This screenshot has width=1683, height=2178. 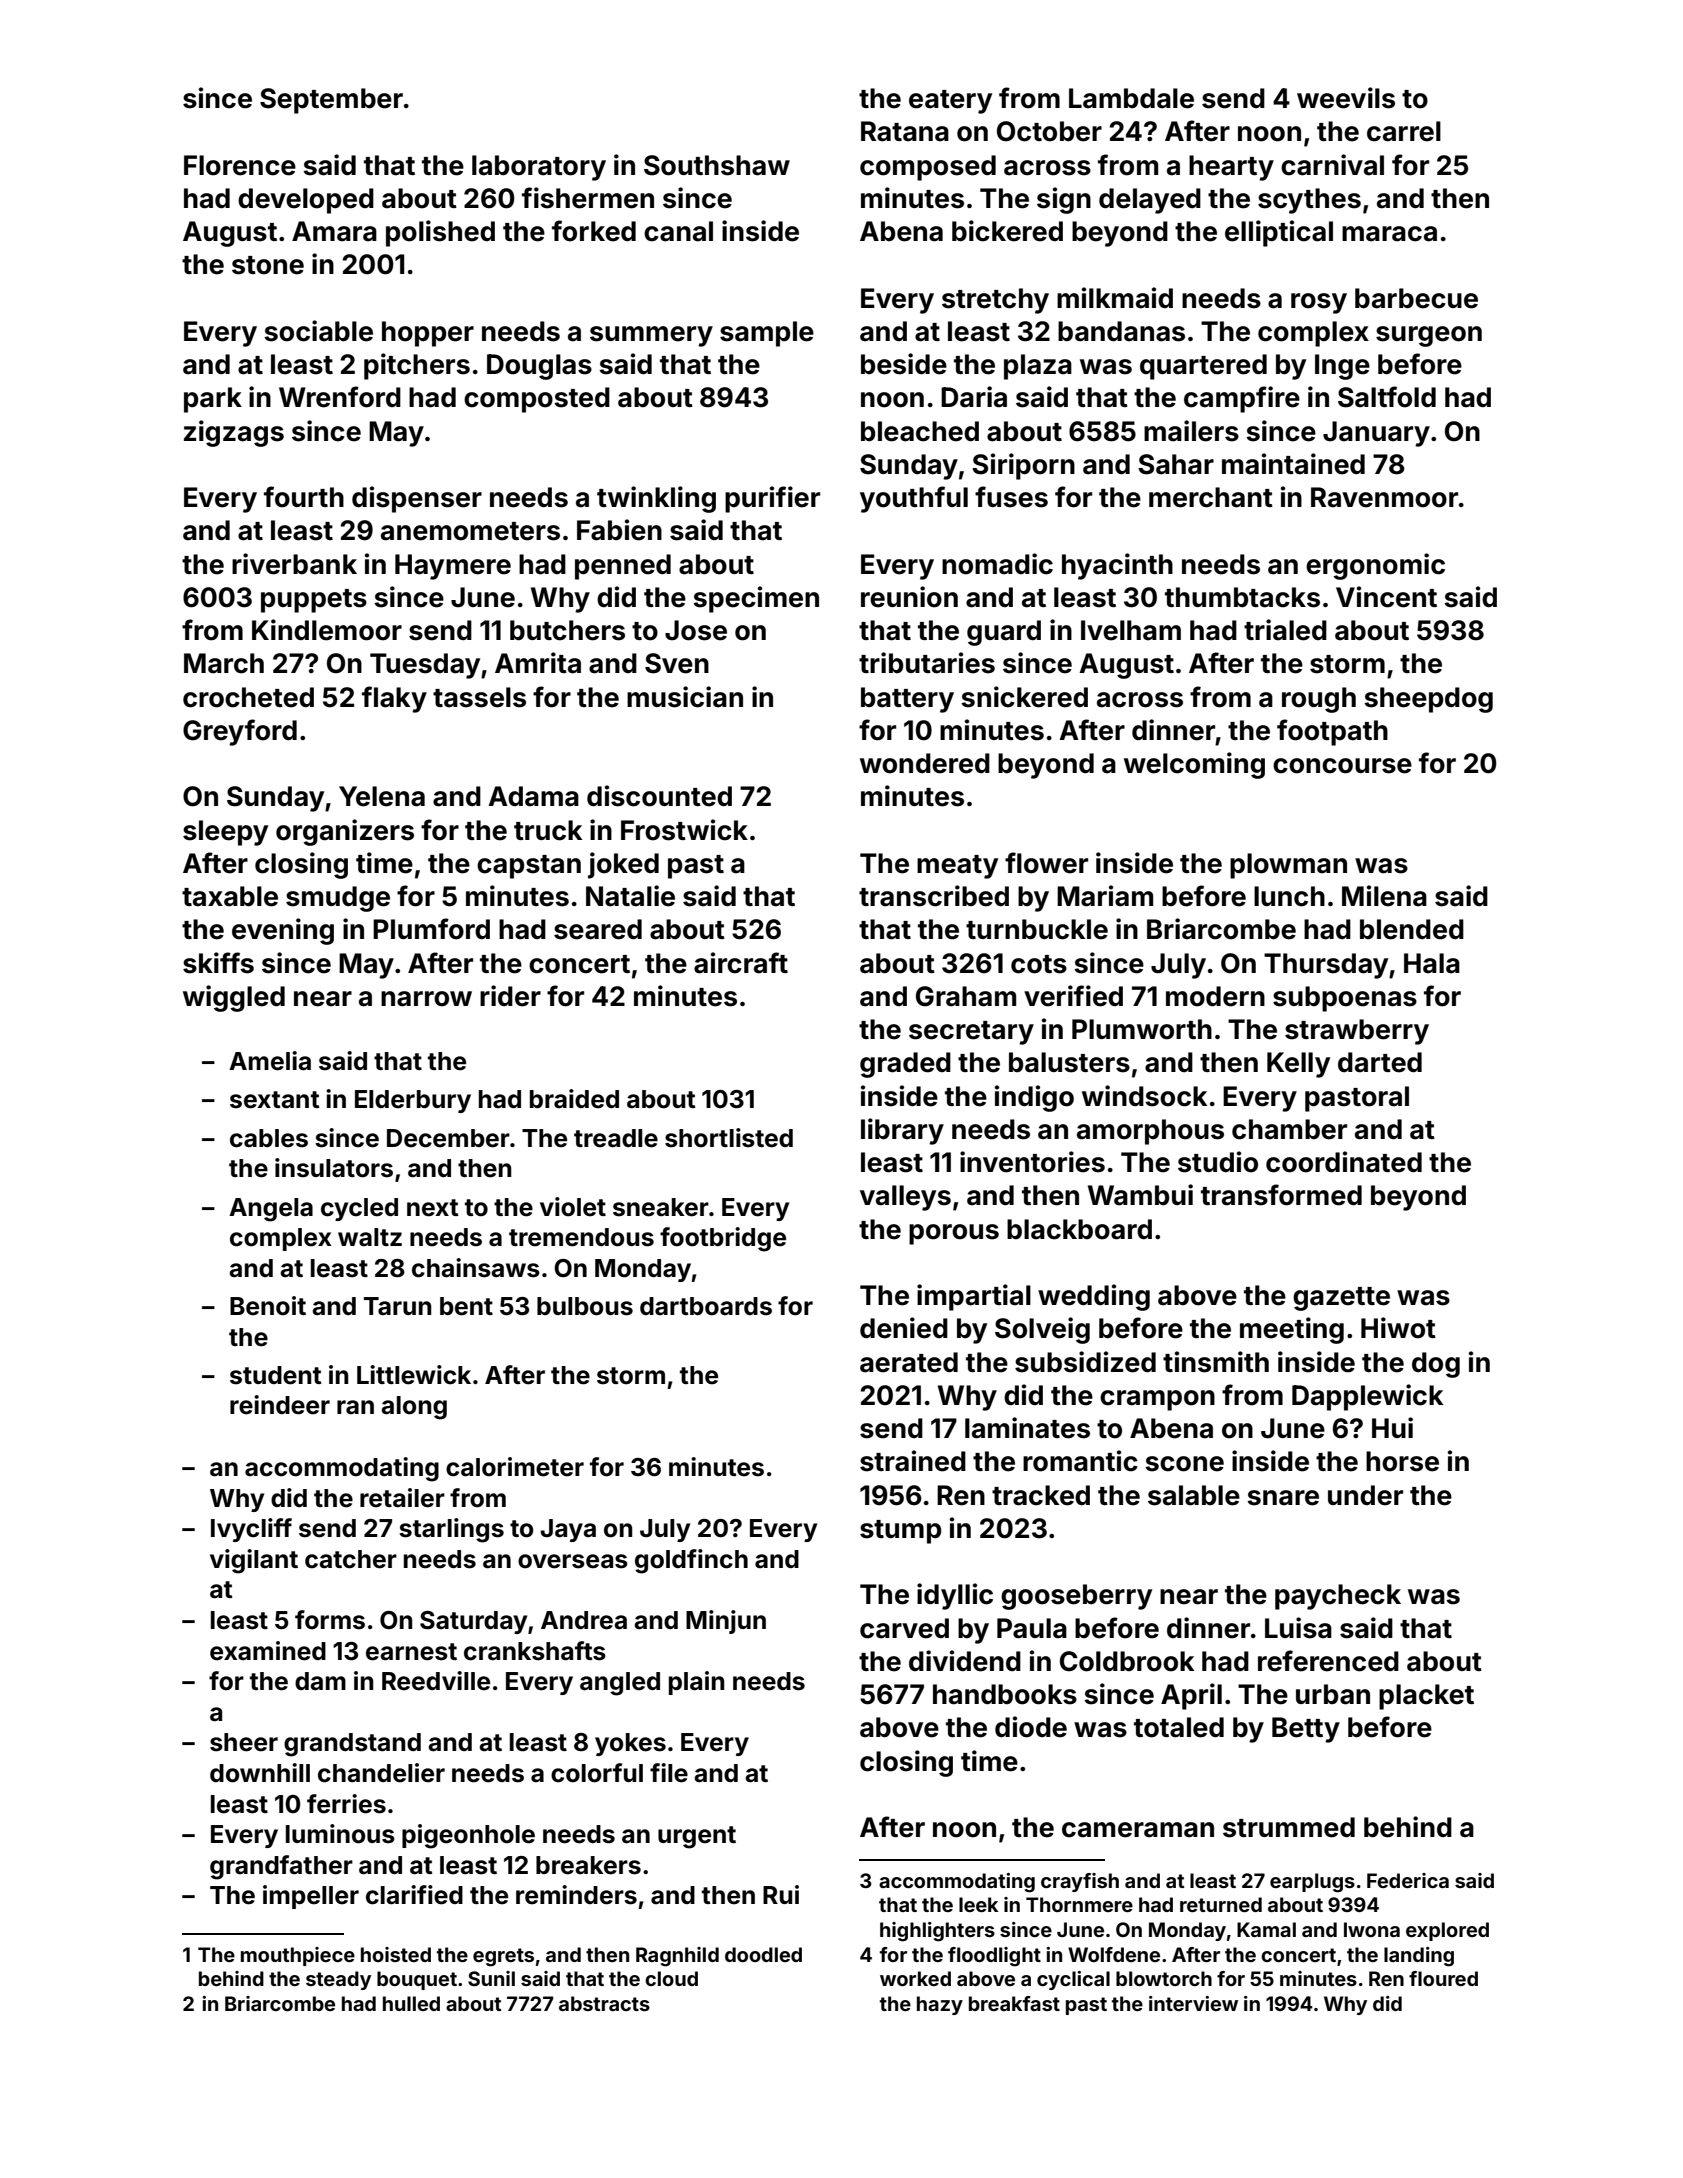 I want to click on zigzags, so click(x=234, y=433).
